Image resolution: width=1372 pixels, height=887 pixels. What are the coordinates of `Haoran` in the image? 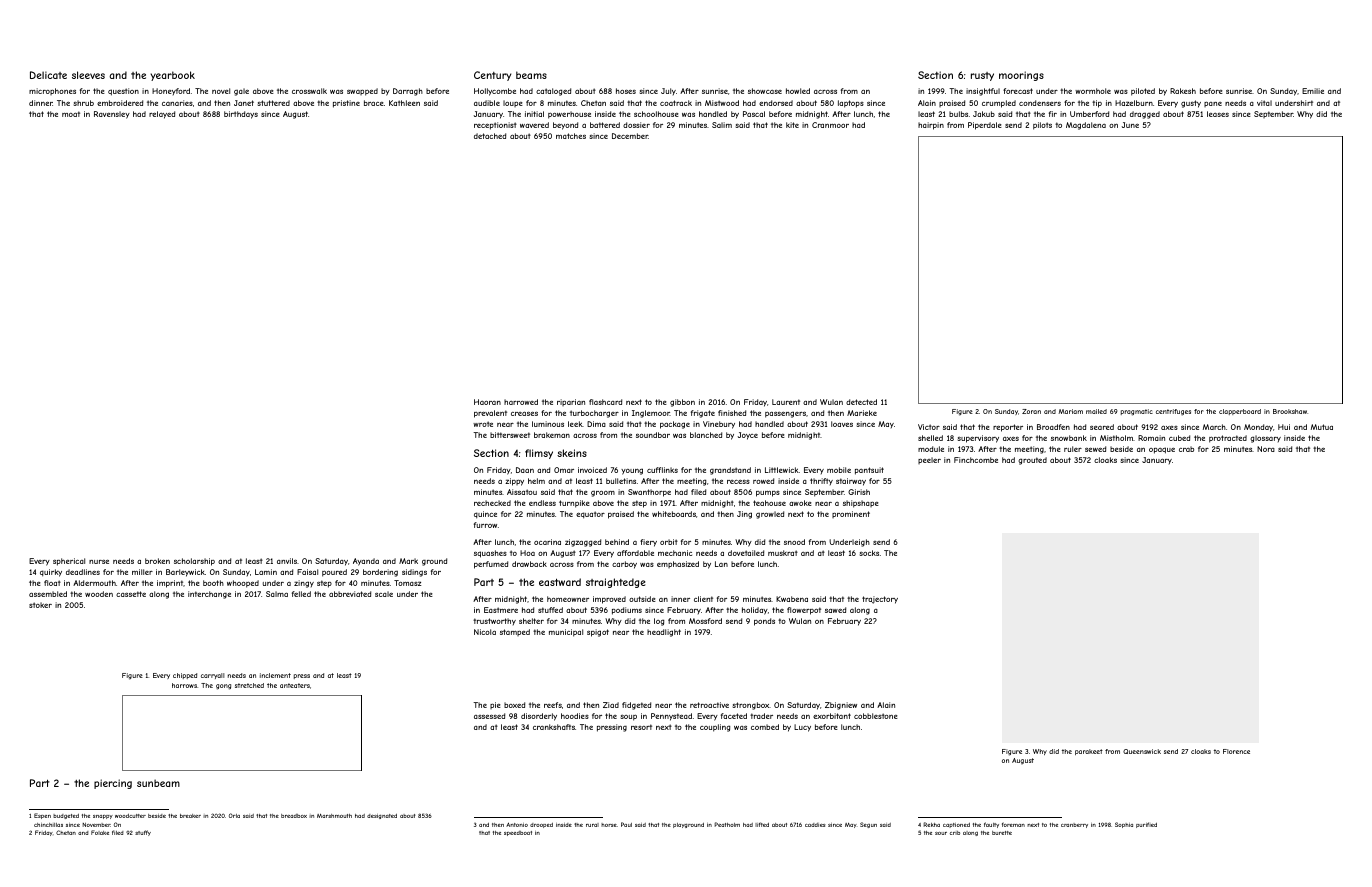 It's located at (487, 402).
